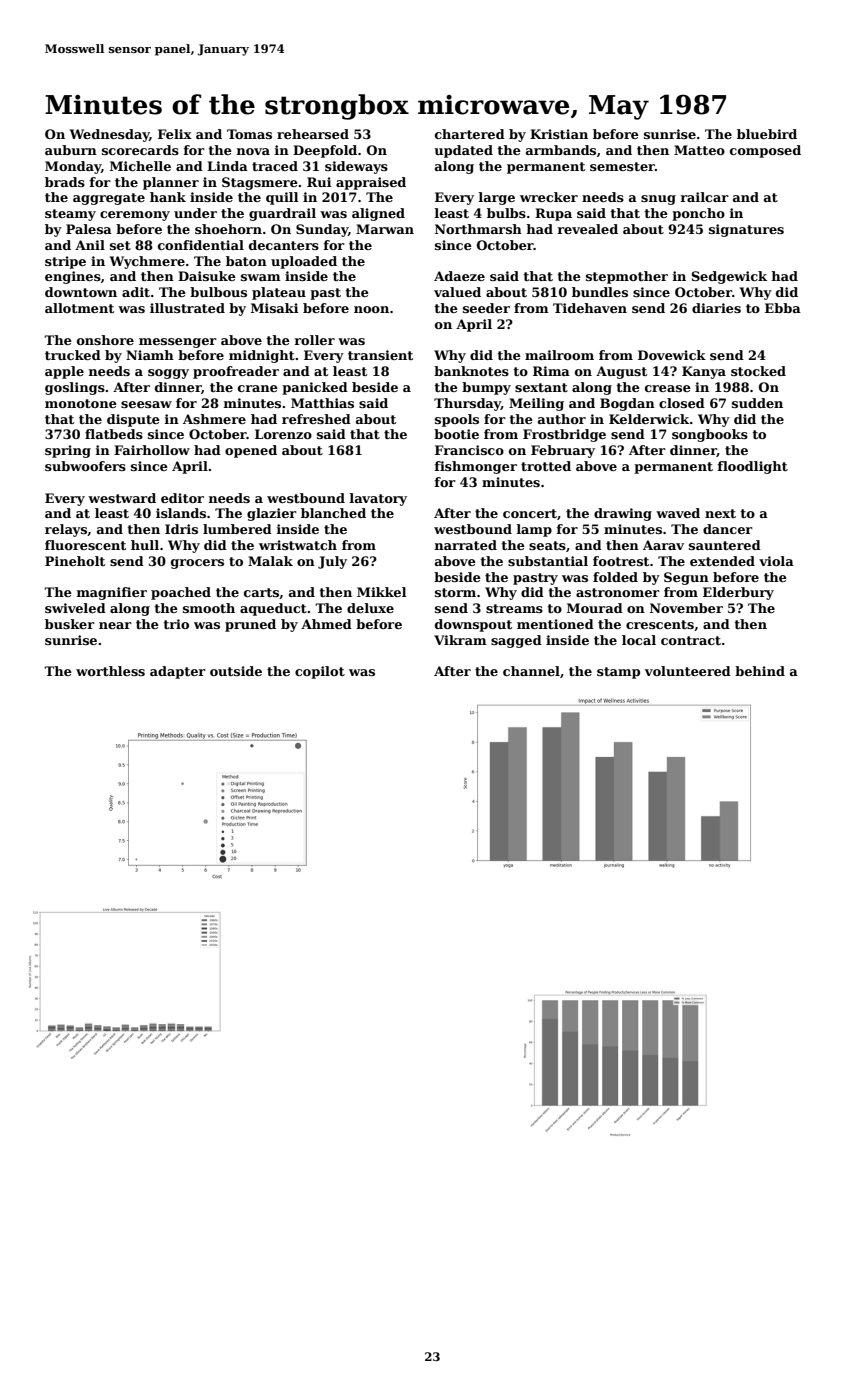 Image resolution: width=849 pixels, height=1400 pixels. Describe the element at coordinates (114, 434) in the image. I see `flatbeds` at that location.
